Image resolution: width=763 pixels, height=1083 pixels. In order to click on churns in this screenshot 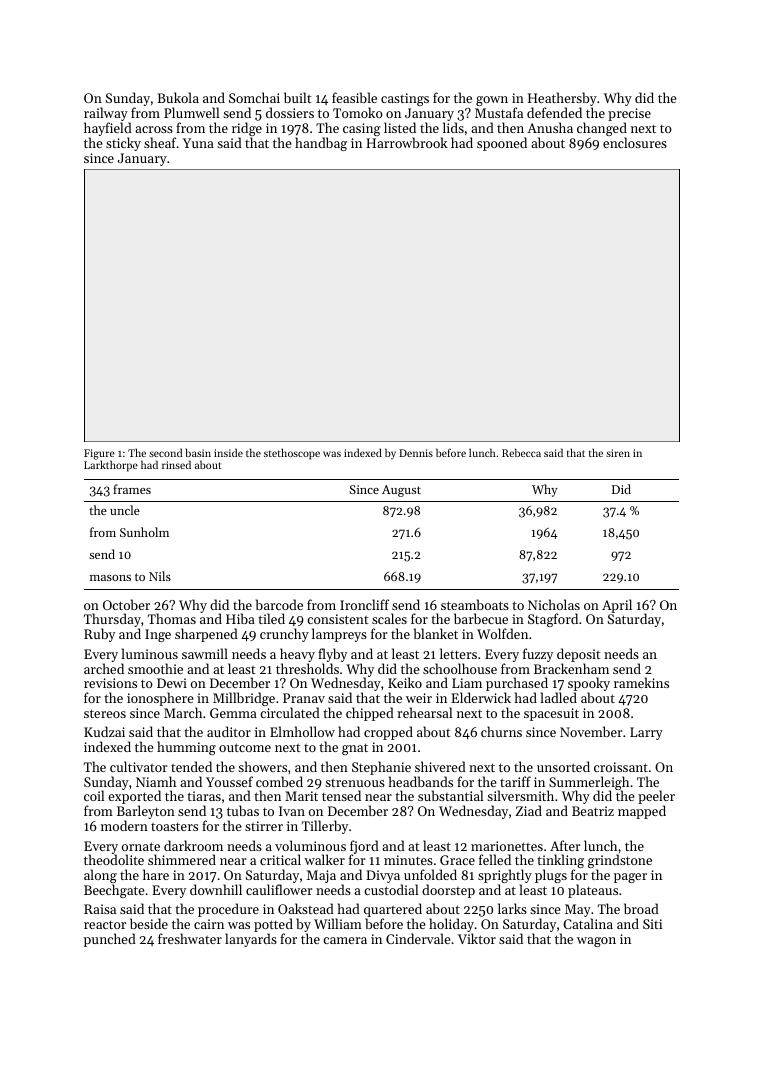, I will do `click(501, 731)`.
